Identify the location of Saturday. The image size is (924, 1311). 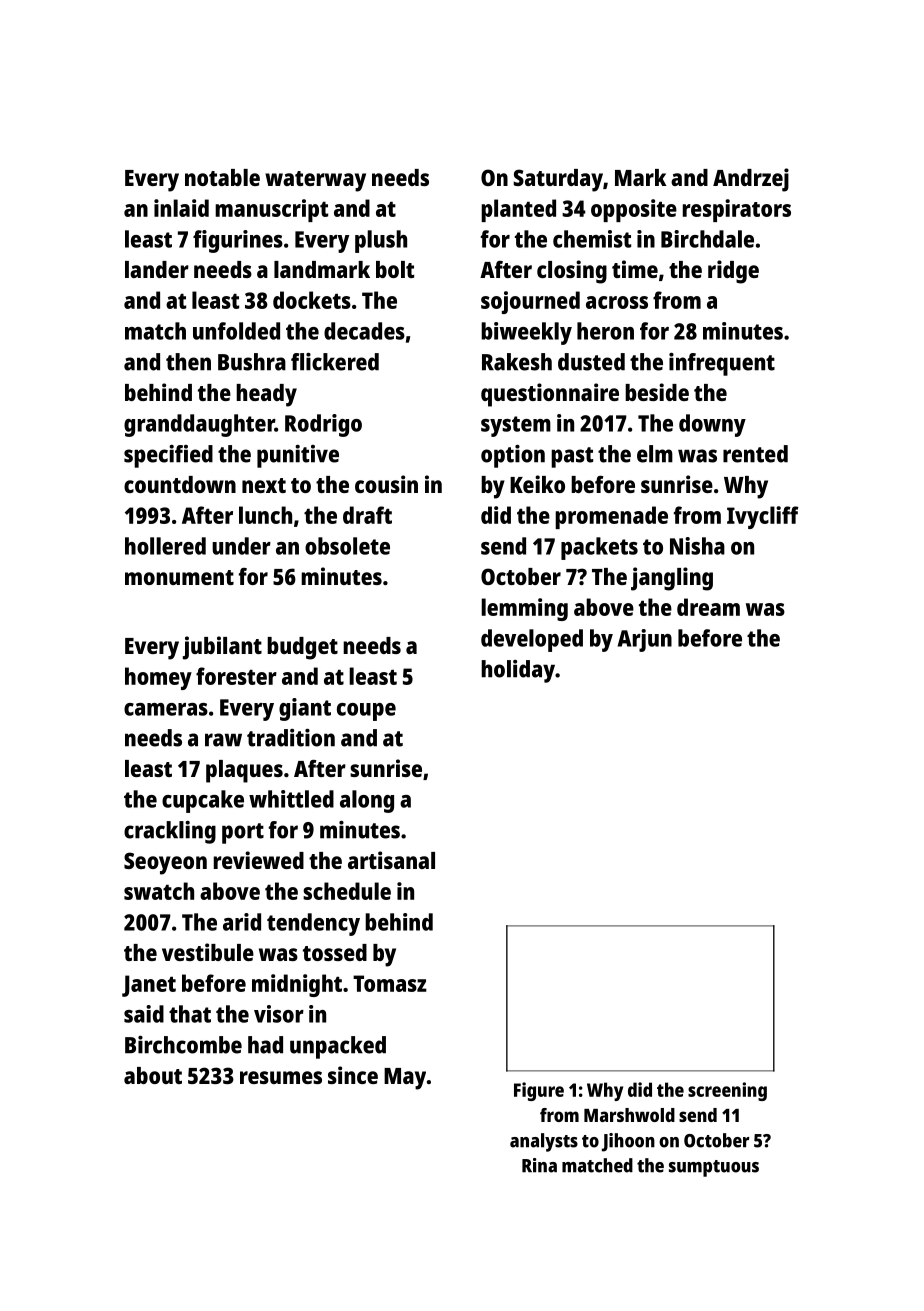
(558, 180).
